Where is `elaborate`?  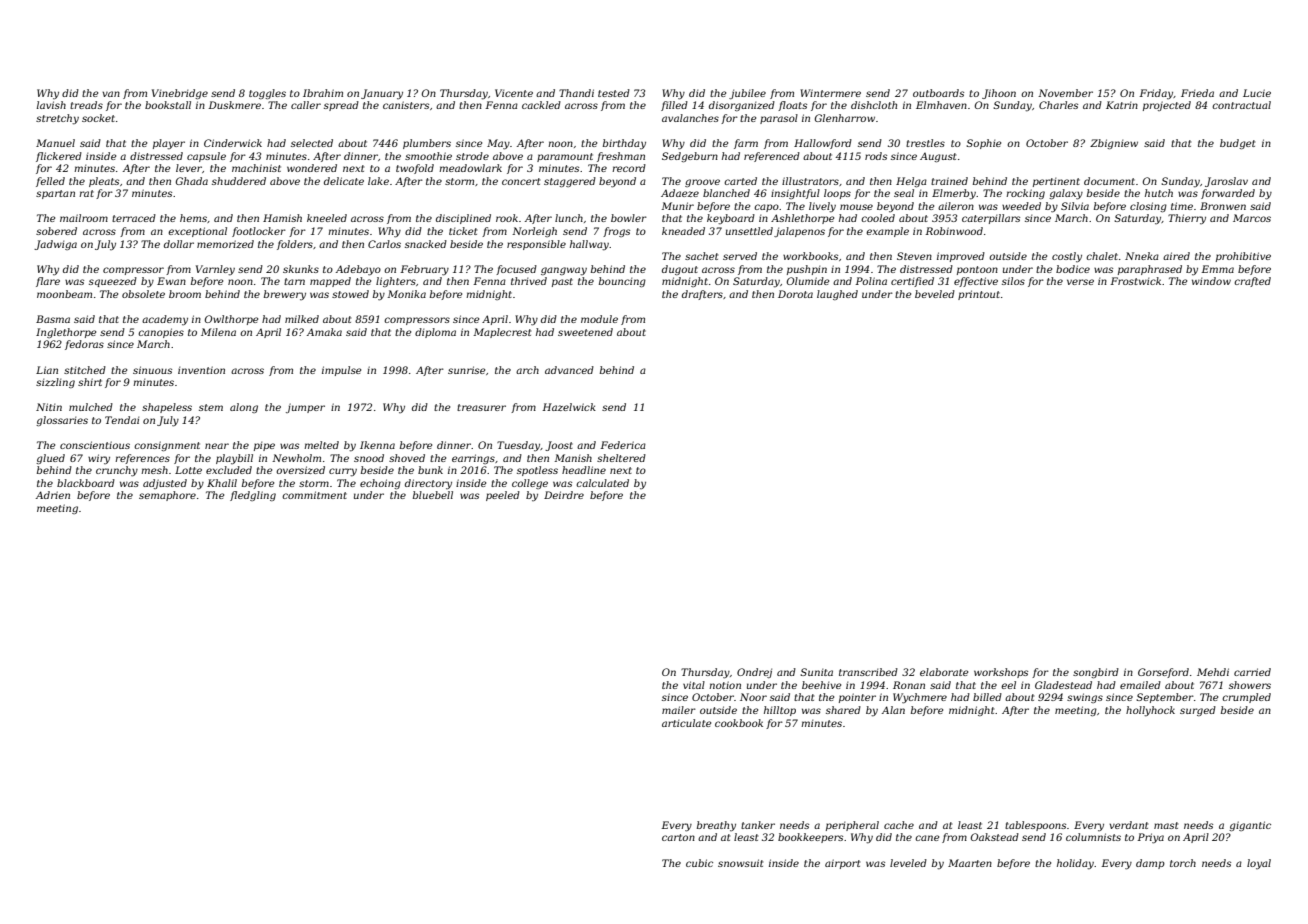 elaborate is located at coordinates (944, 672).
